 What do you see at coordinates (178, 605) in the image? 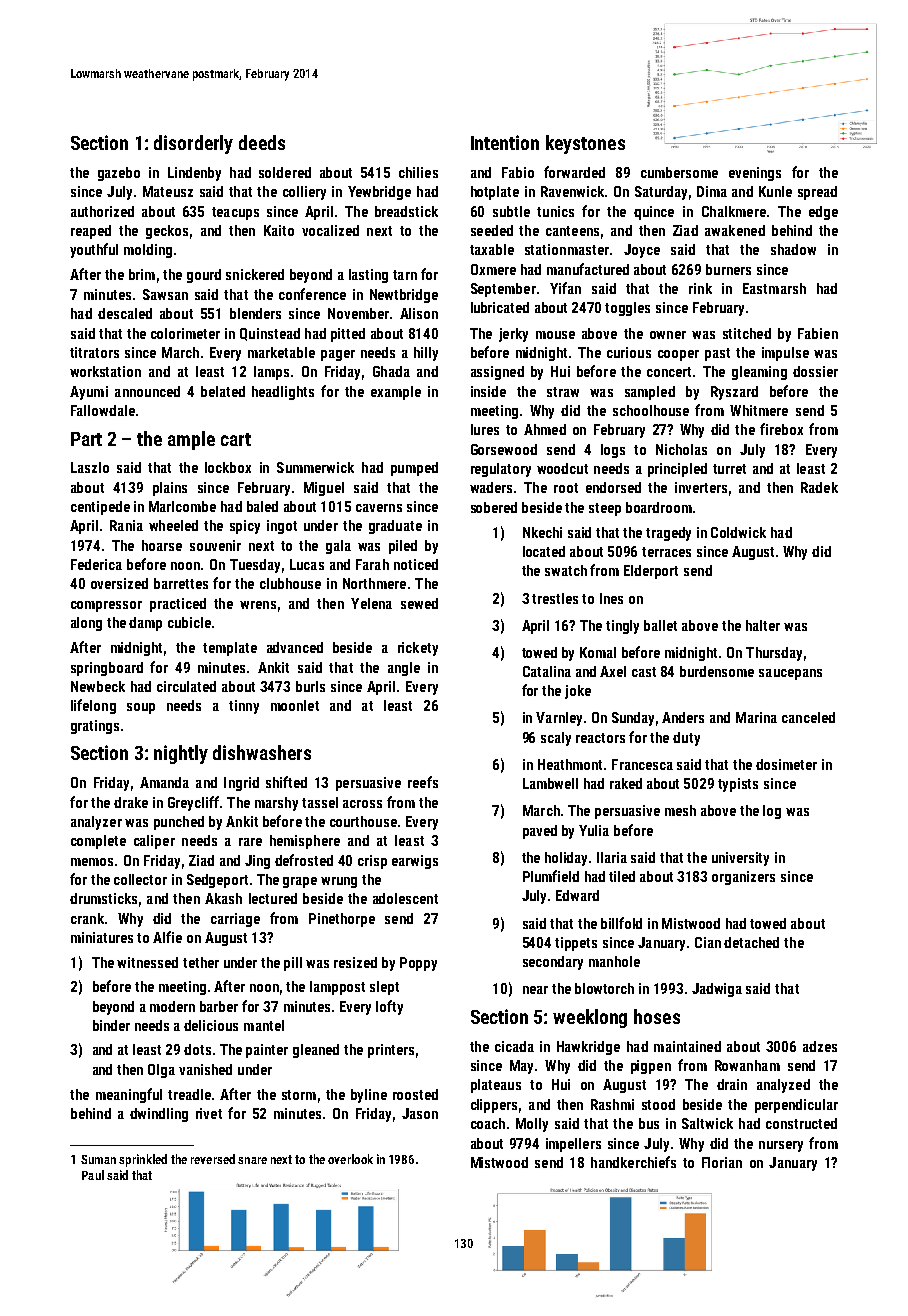
I see `practiced` at bounding box center [178, 605].
